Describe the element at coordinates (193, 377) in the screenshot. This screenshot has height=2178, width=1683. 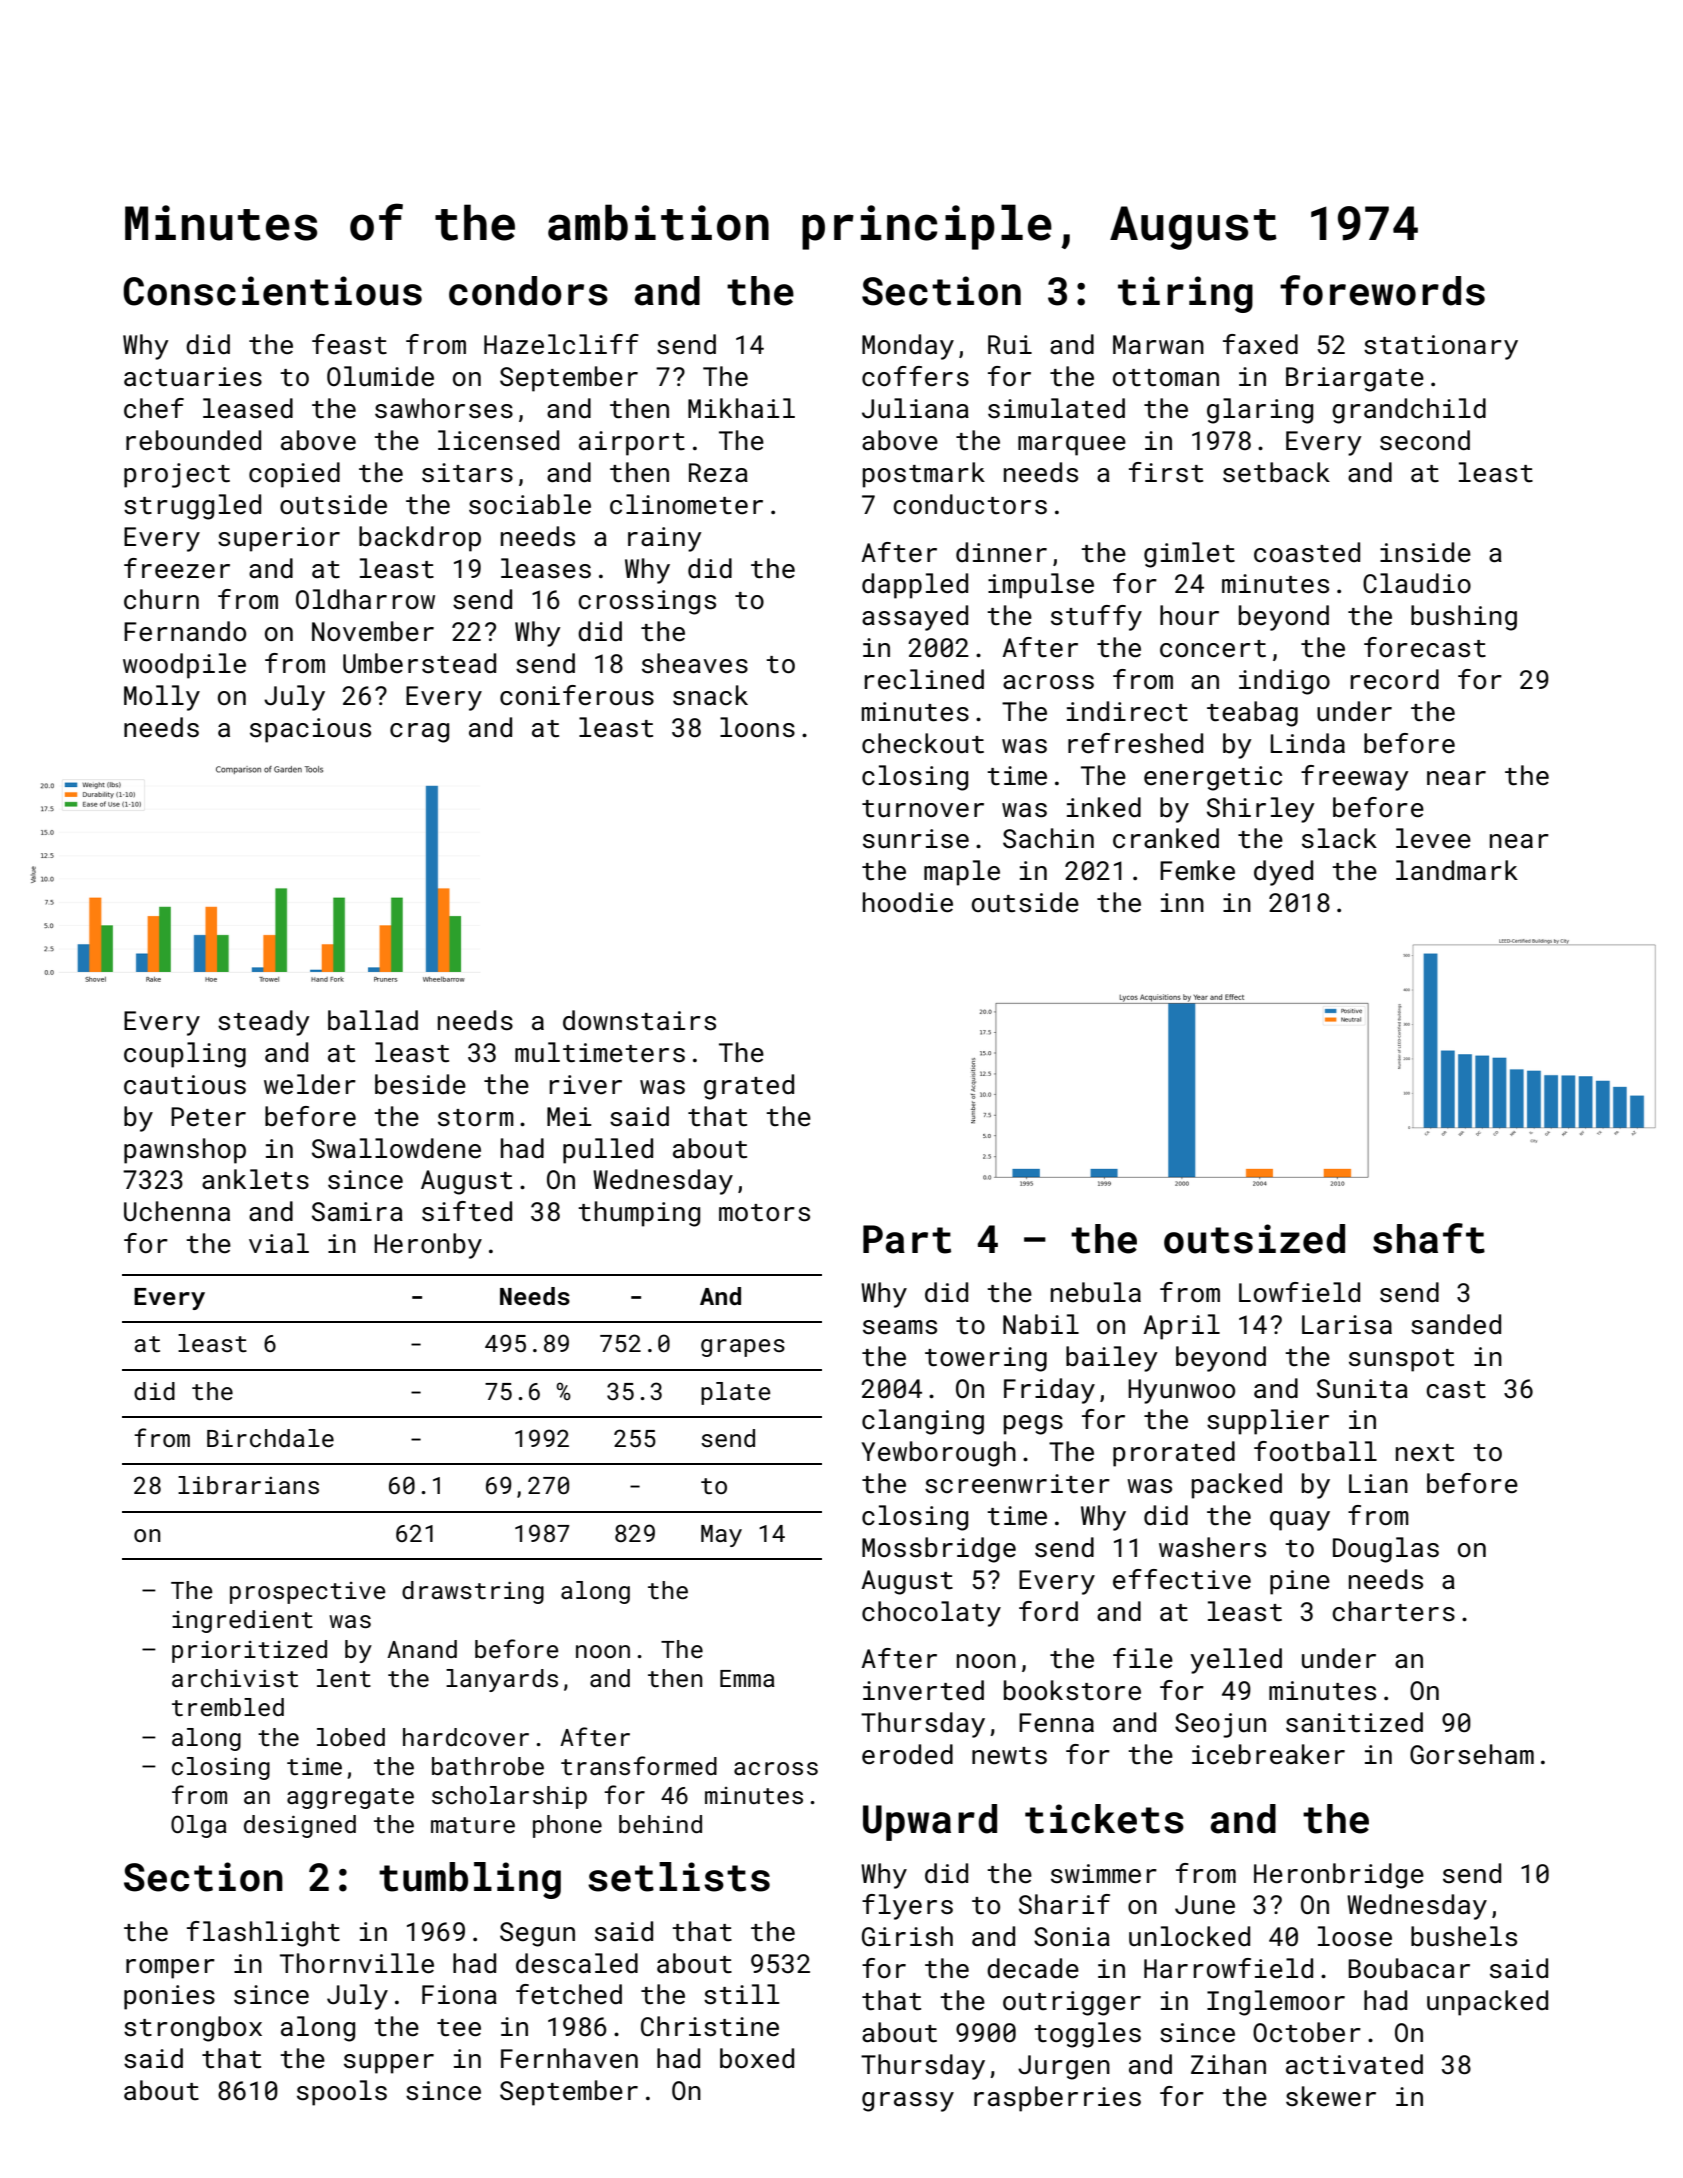
I see `actuaries` at that location.
